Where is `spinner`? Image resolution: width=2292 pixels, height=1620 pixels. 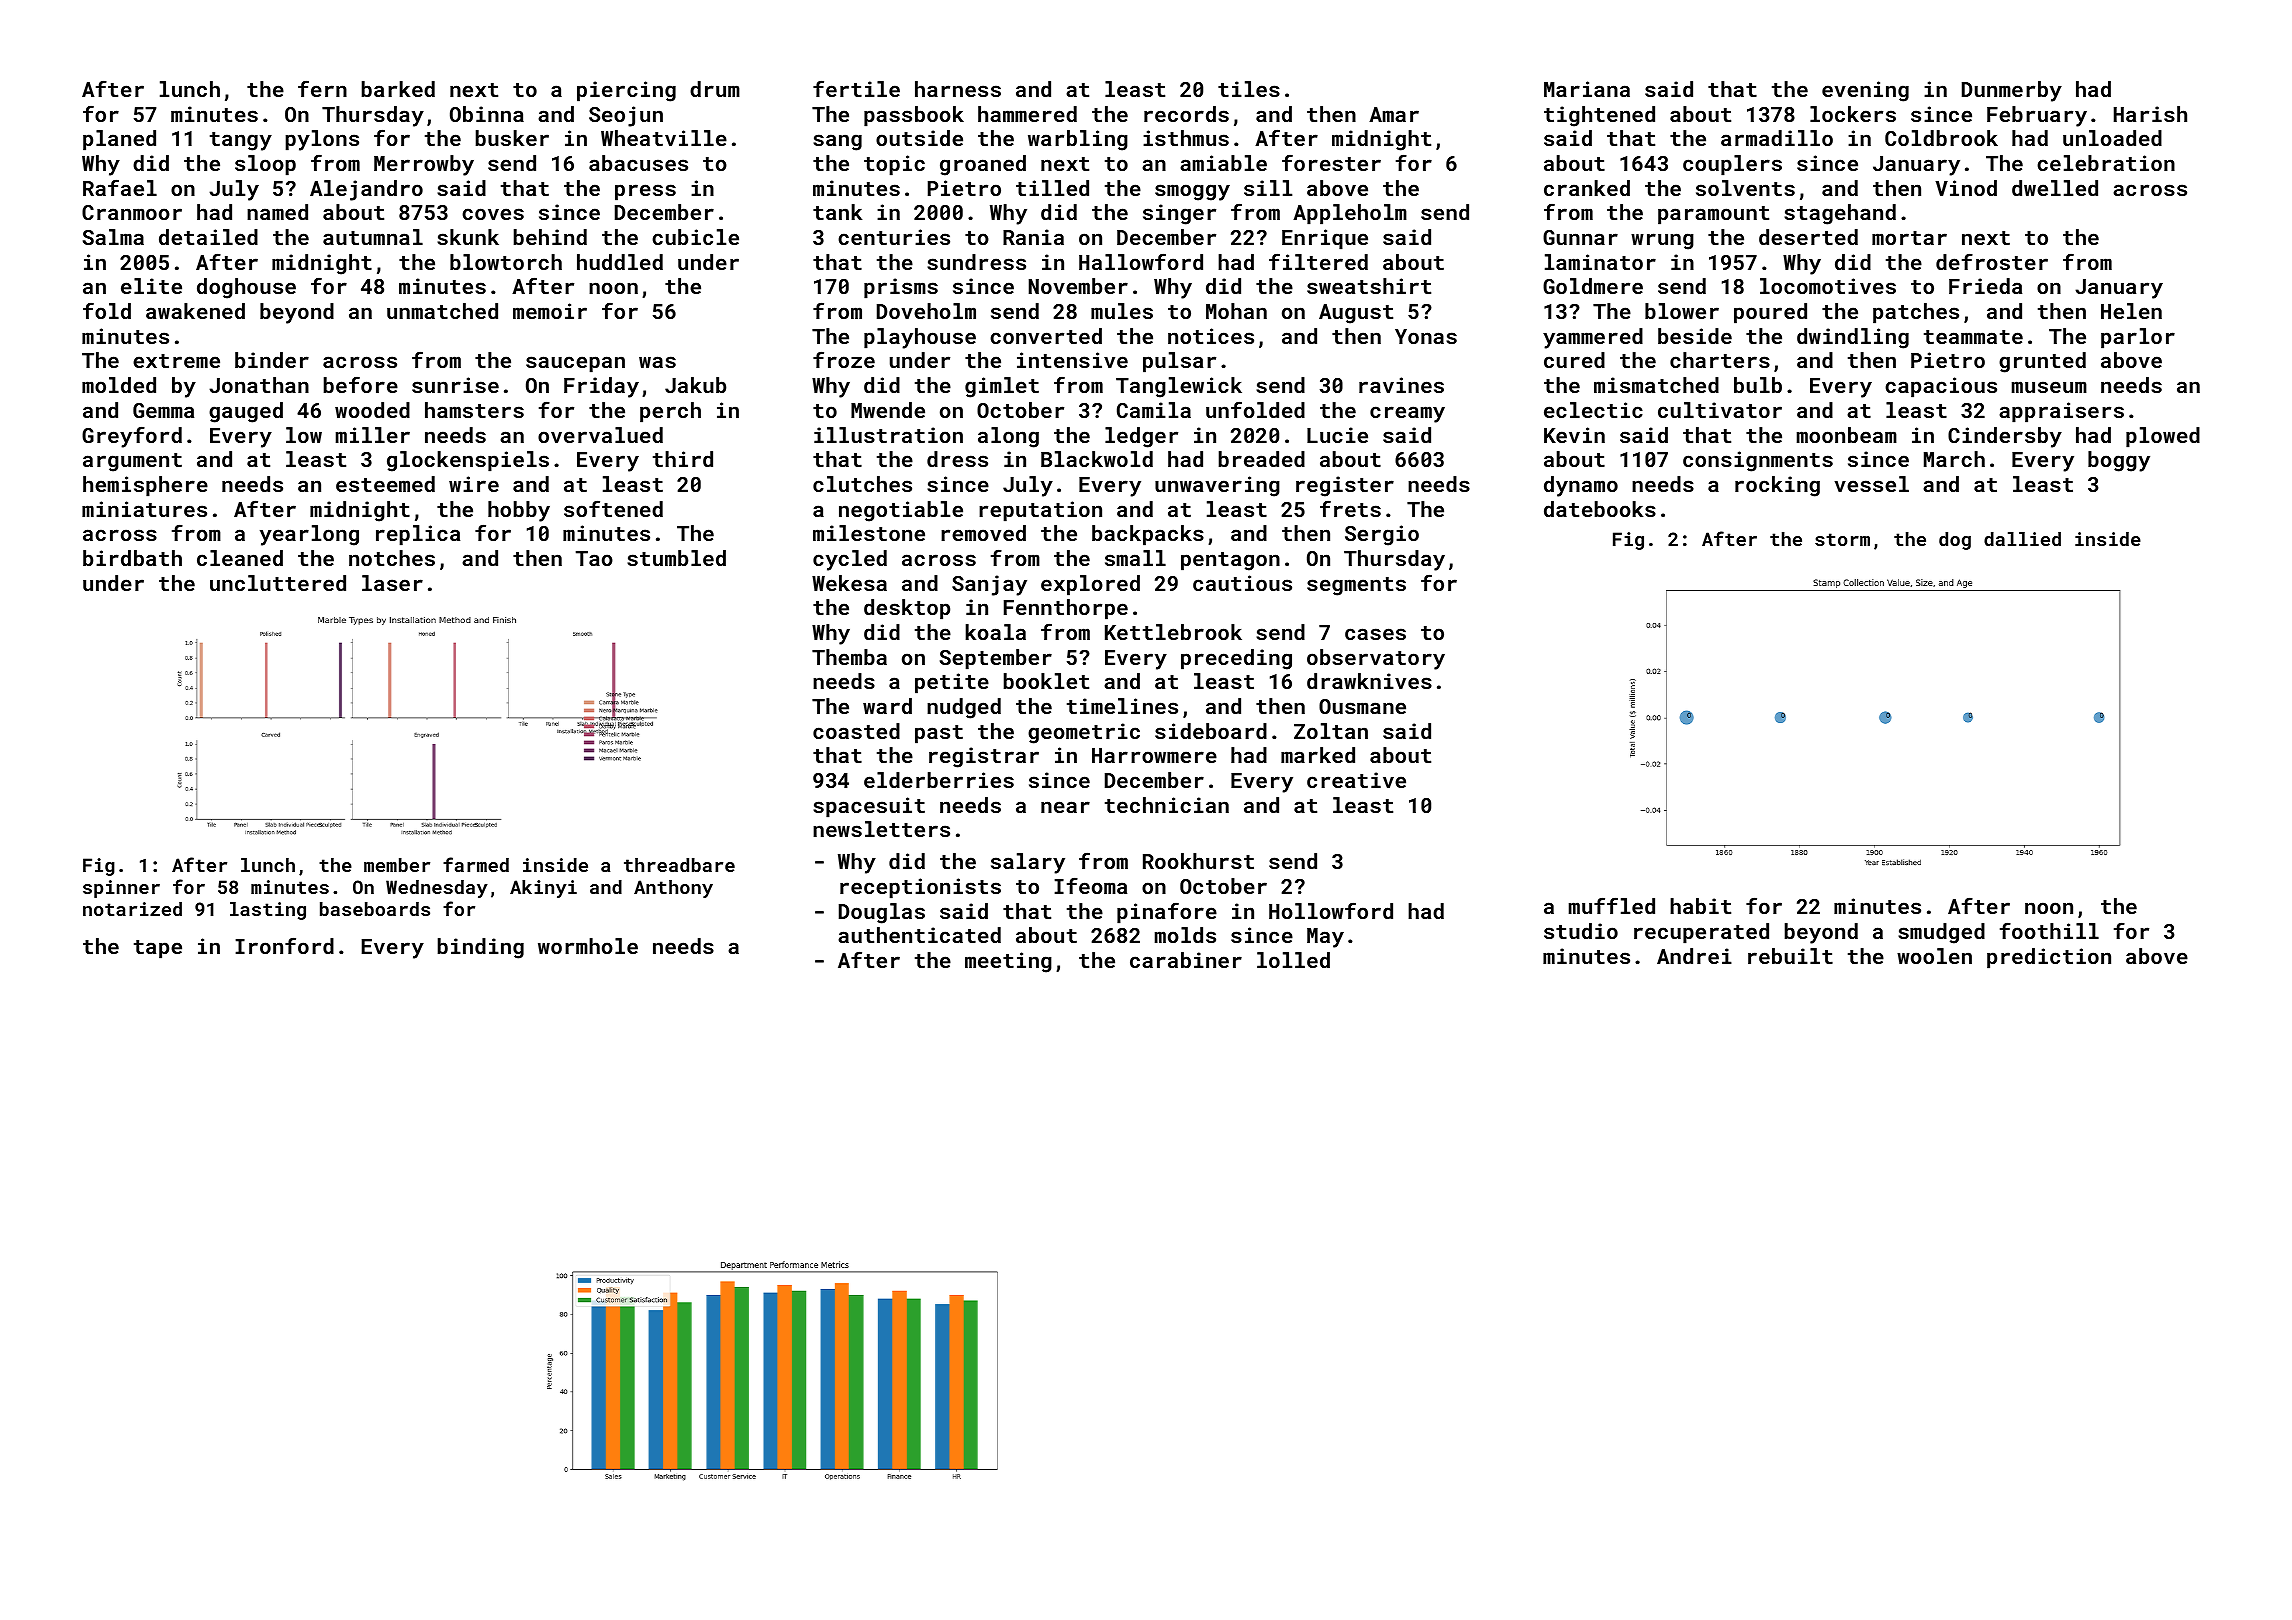
spinner is located at coordinates (121, 889).
